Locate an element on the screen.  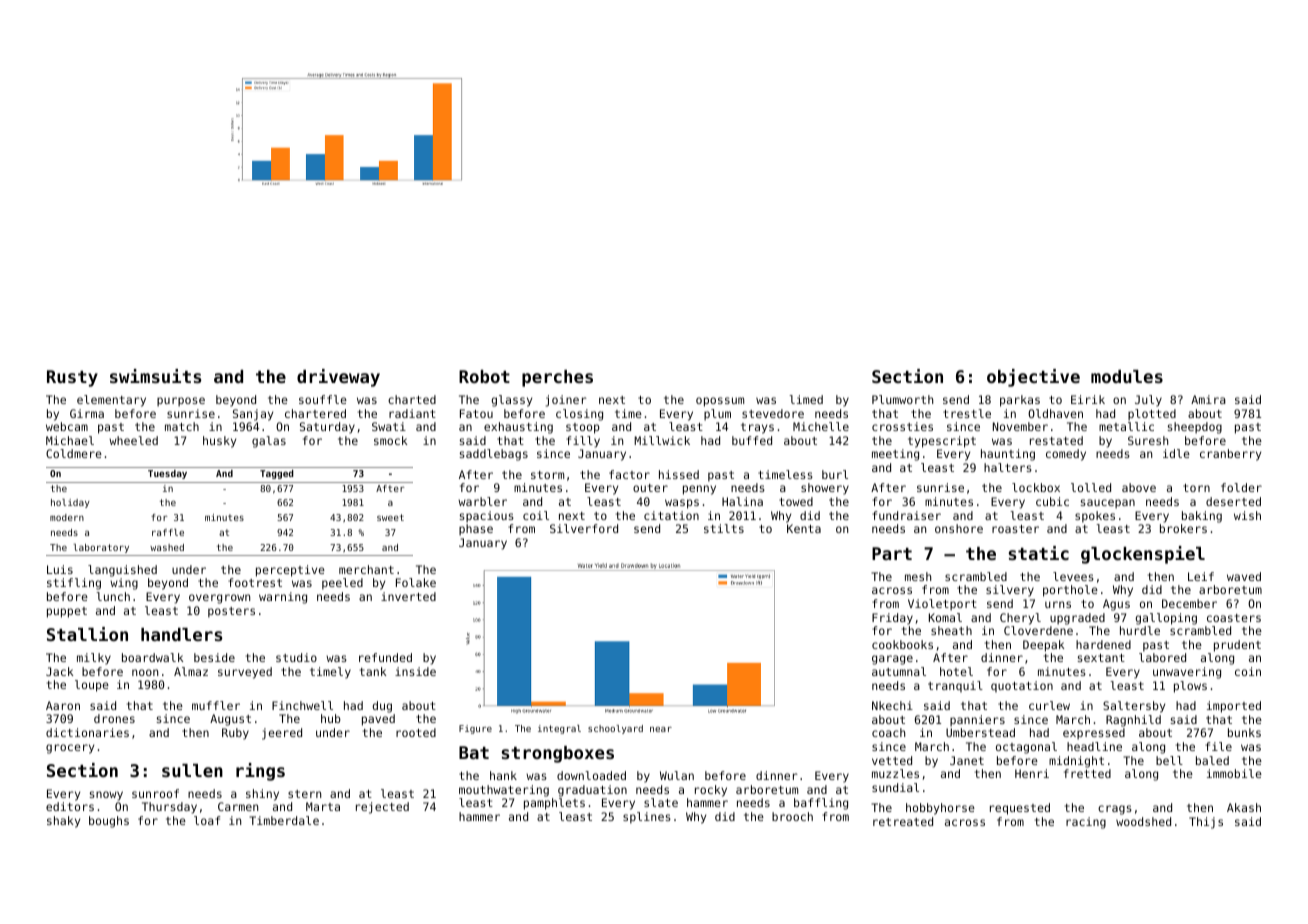
filly is located at coordinates (583, 442).
